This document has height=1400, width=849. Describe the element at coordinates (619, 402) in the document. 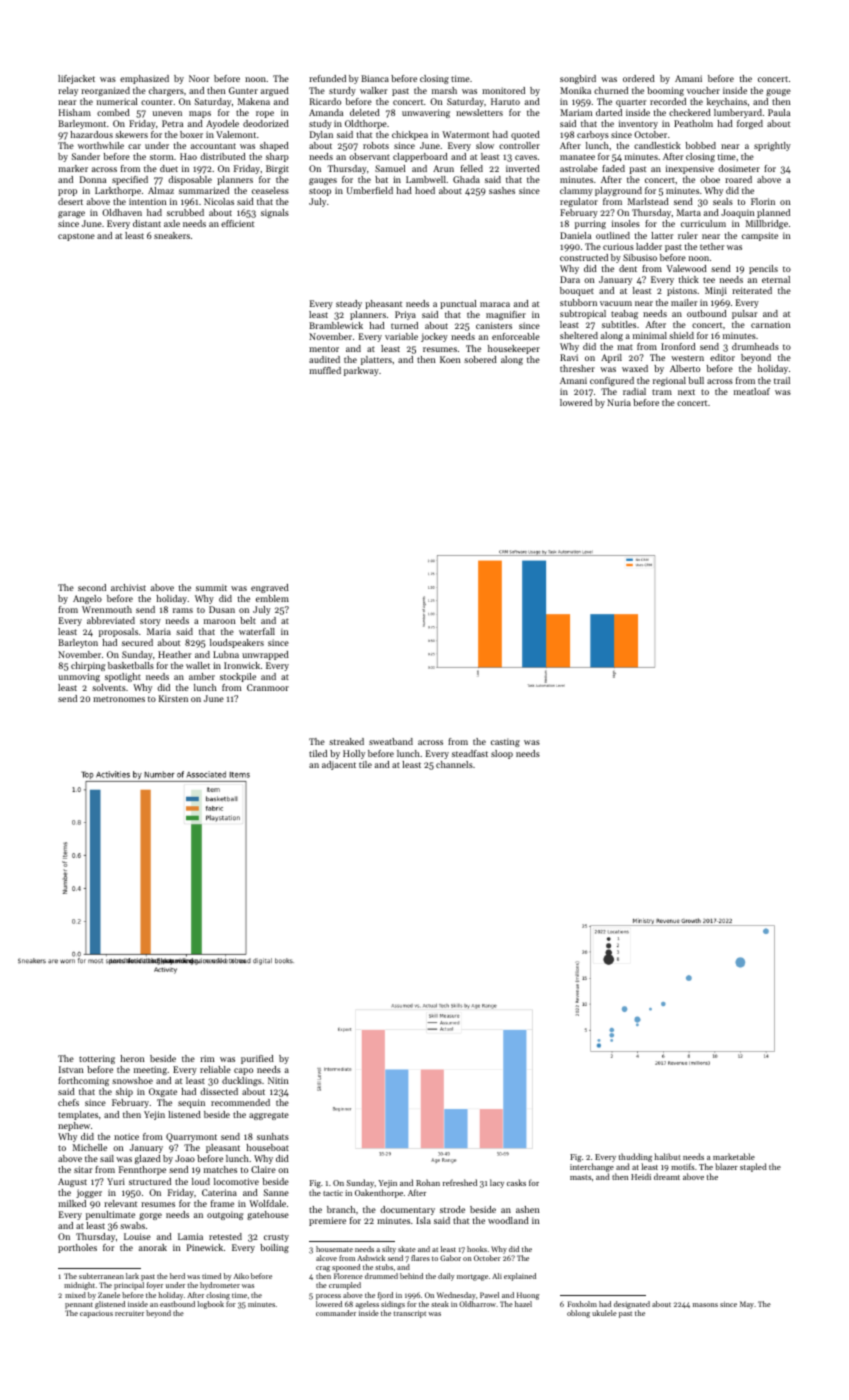

I see `Nuria` at that location.
